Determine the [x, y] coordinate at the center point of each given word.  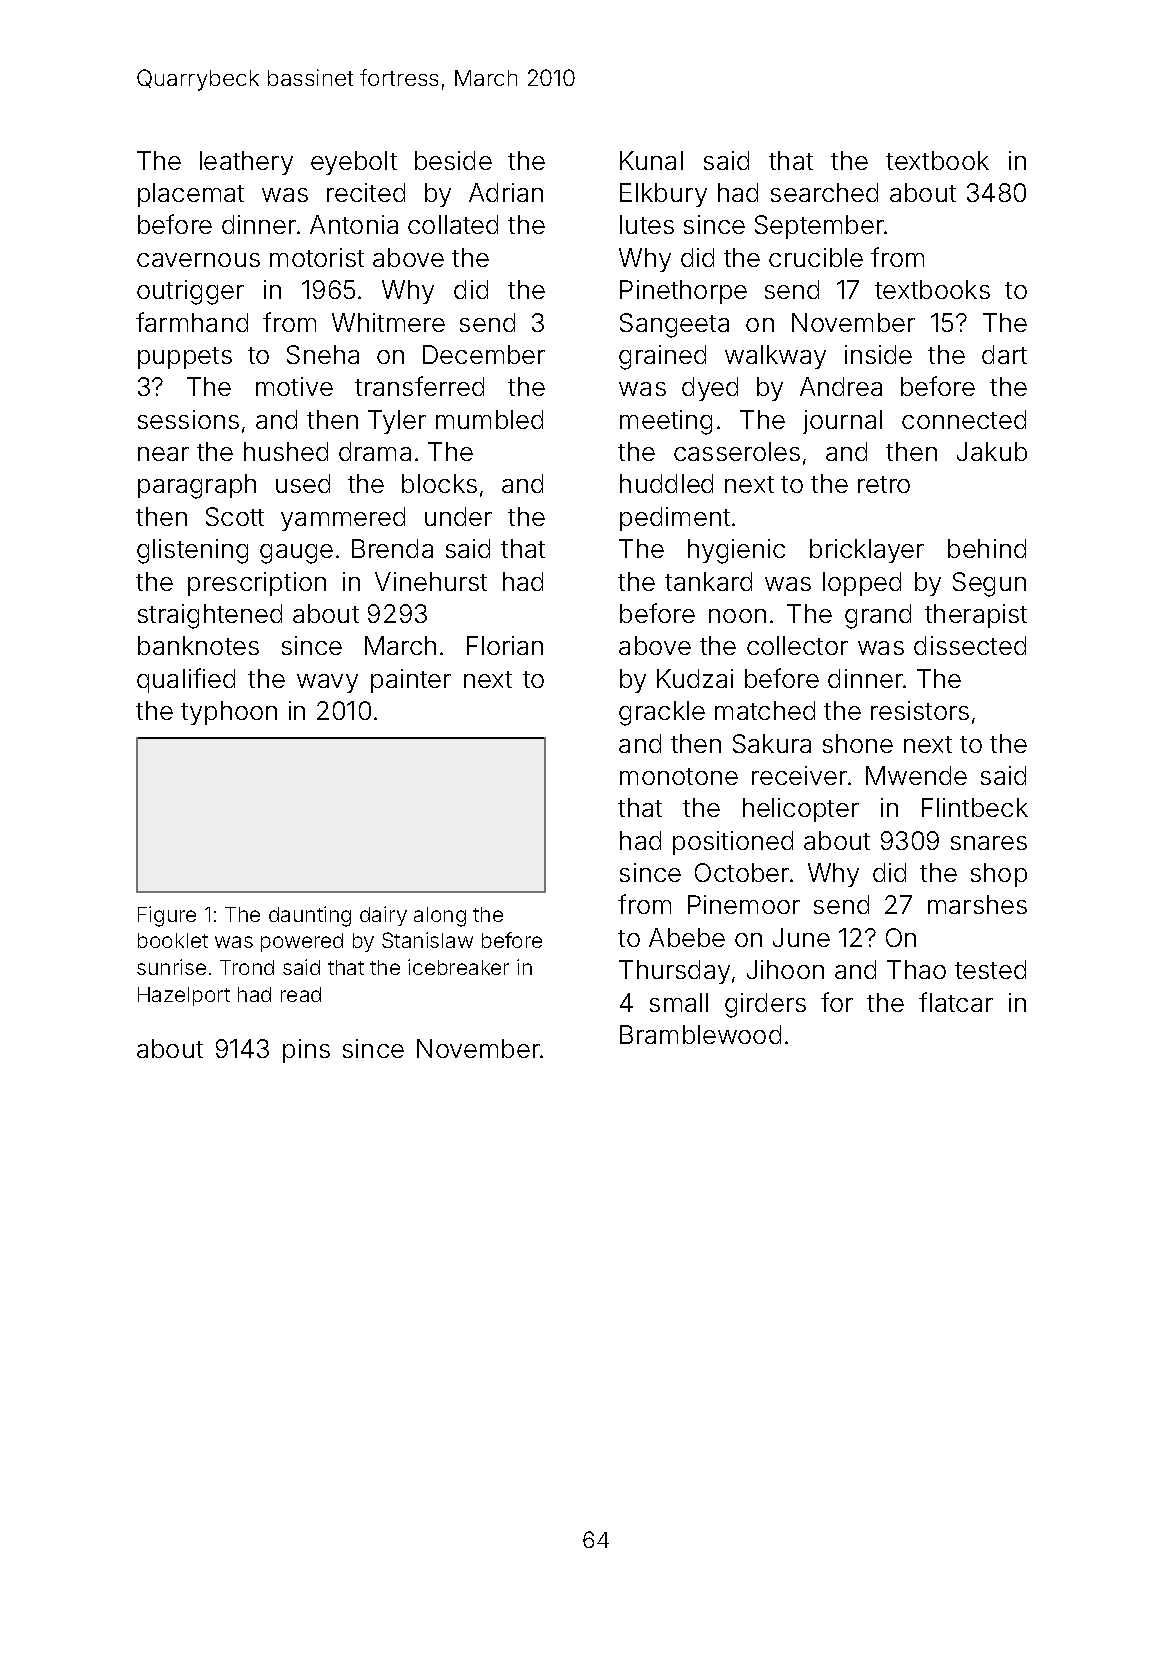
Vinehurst [431, 581]
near [163, 454]
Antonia [354, 224]
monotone [679, 776]
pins [306, 1051]
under [458, 516]
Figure [167, 916]
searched [824, 192]
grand [878, 616]
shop [999, 875]
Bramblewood [700, 1034]
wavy [327, 683]
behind [987, 548]
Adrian [506, 192]
